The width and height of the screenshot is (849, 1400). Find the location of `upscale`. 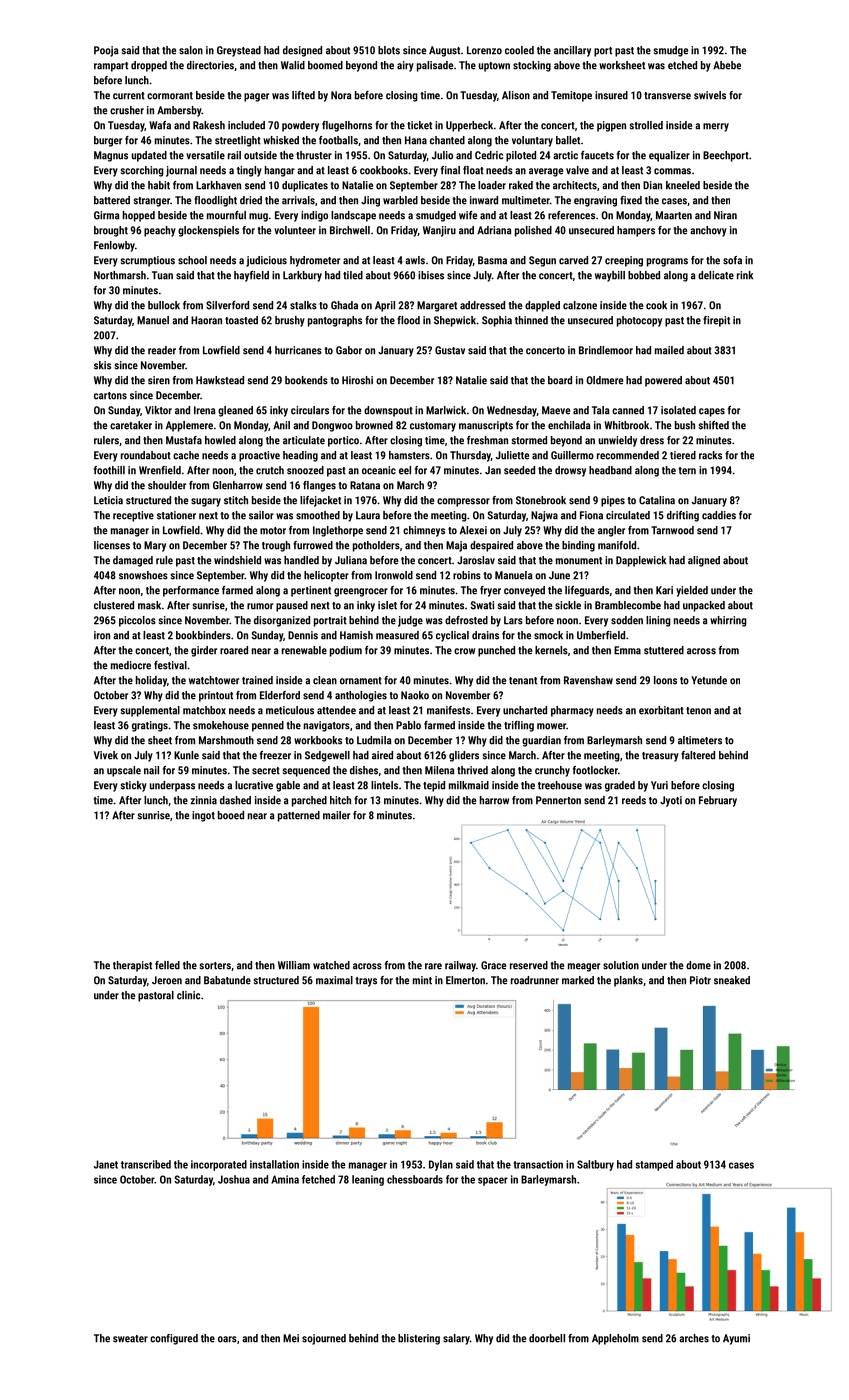

upscale is located at coordinates (124, 771).
